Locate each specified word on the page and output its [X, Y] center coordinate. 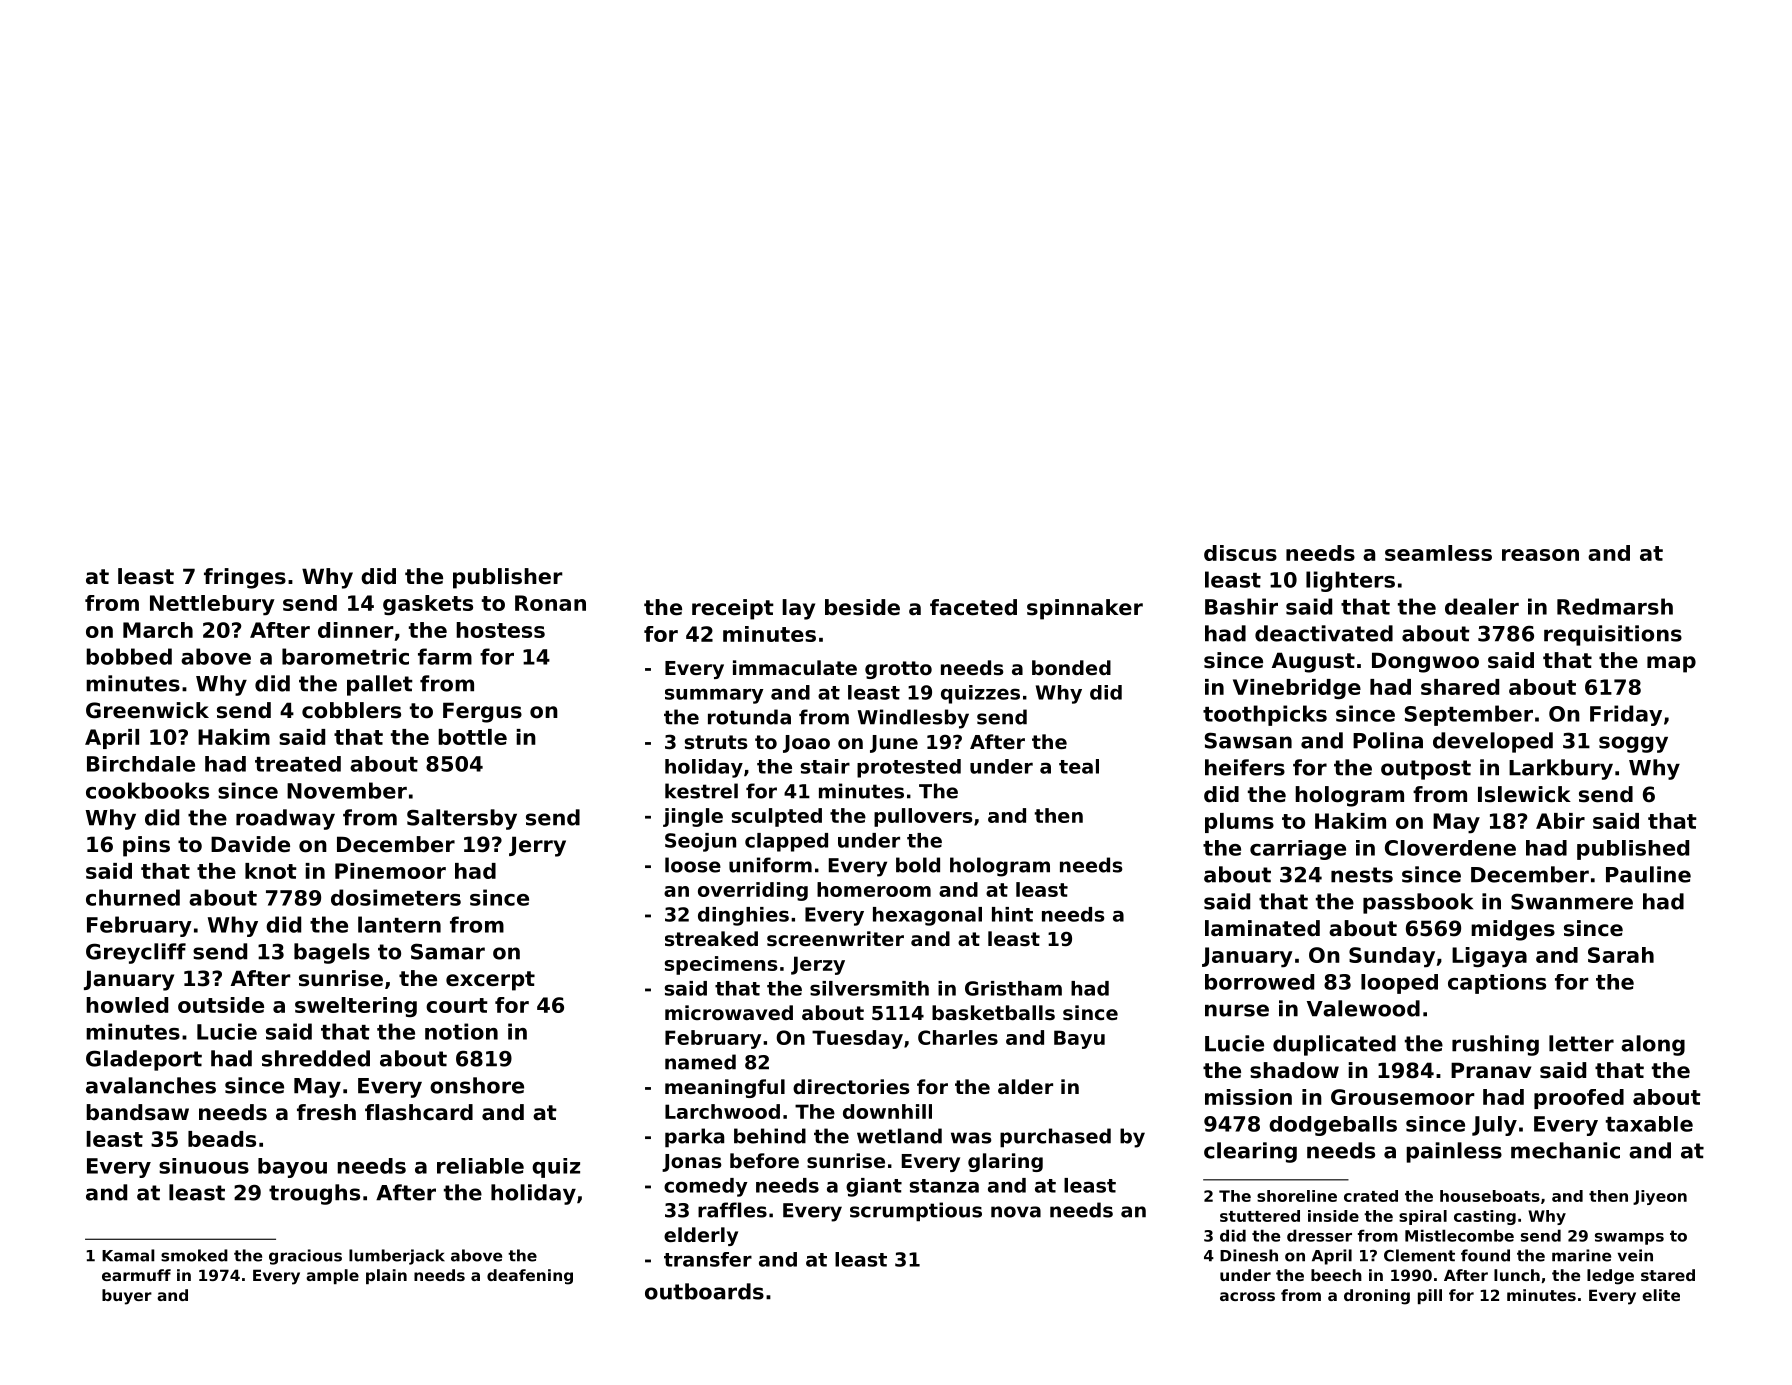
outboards [704, 1291]
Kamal [128, 1255]
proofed [1579, 1099]
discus [1240, 553]
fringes [245, 578]
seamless [1438, 553]
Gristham [1013, 988]
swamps [1629, 1239]
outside [221, 1005]
